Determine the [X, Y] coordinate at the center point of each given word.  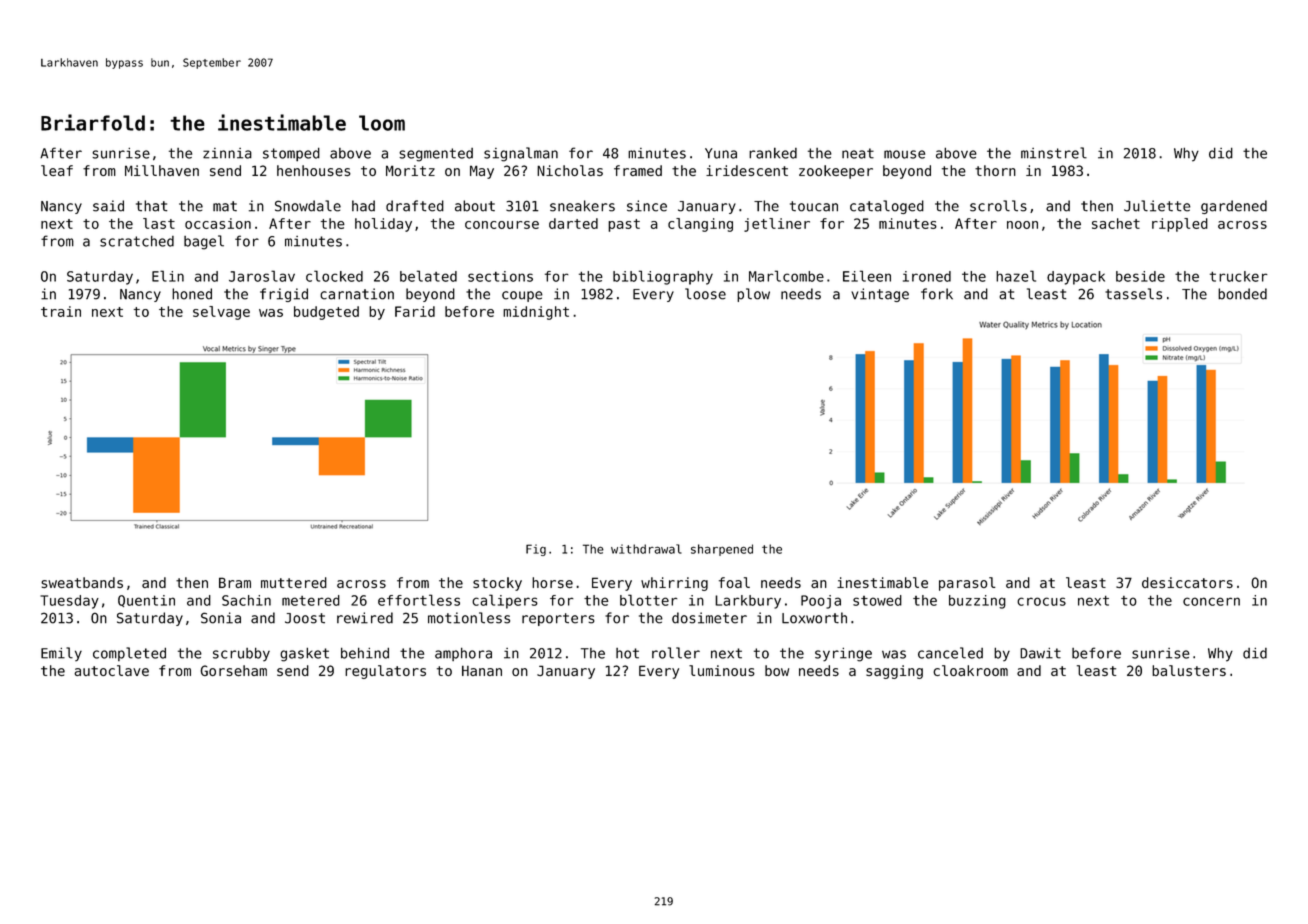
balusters [1189, 670]
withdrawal [646, 549]
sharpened [722, 550]
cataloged [887, 207]
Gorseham [233, 670]
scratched [137, 241]
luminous [722, 670]
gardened [1234, 207]
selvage [221, 313]
